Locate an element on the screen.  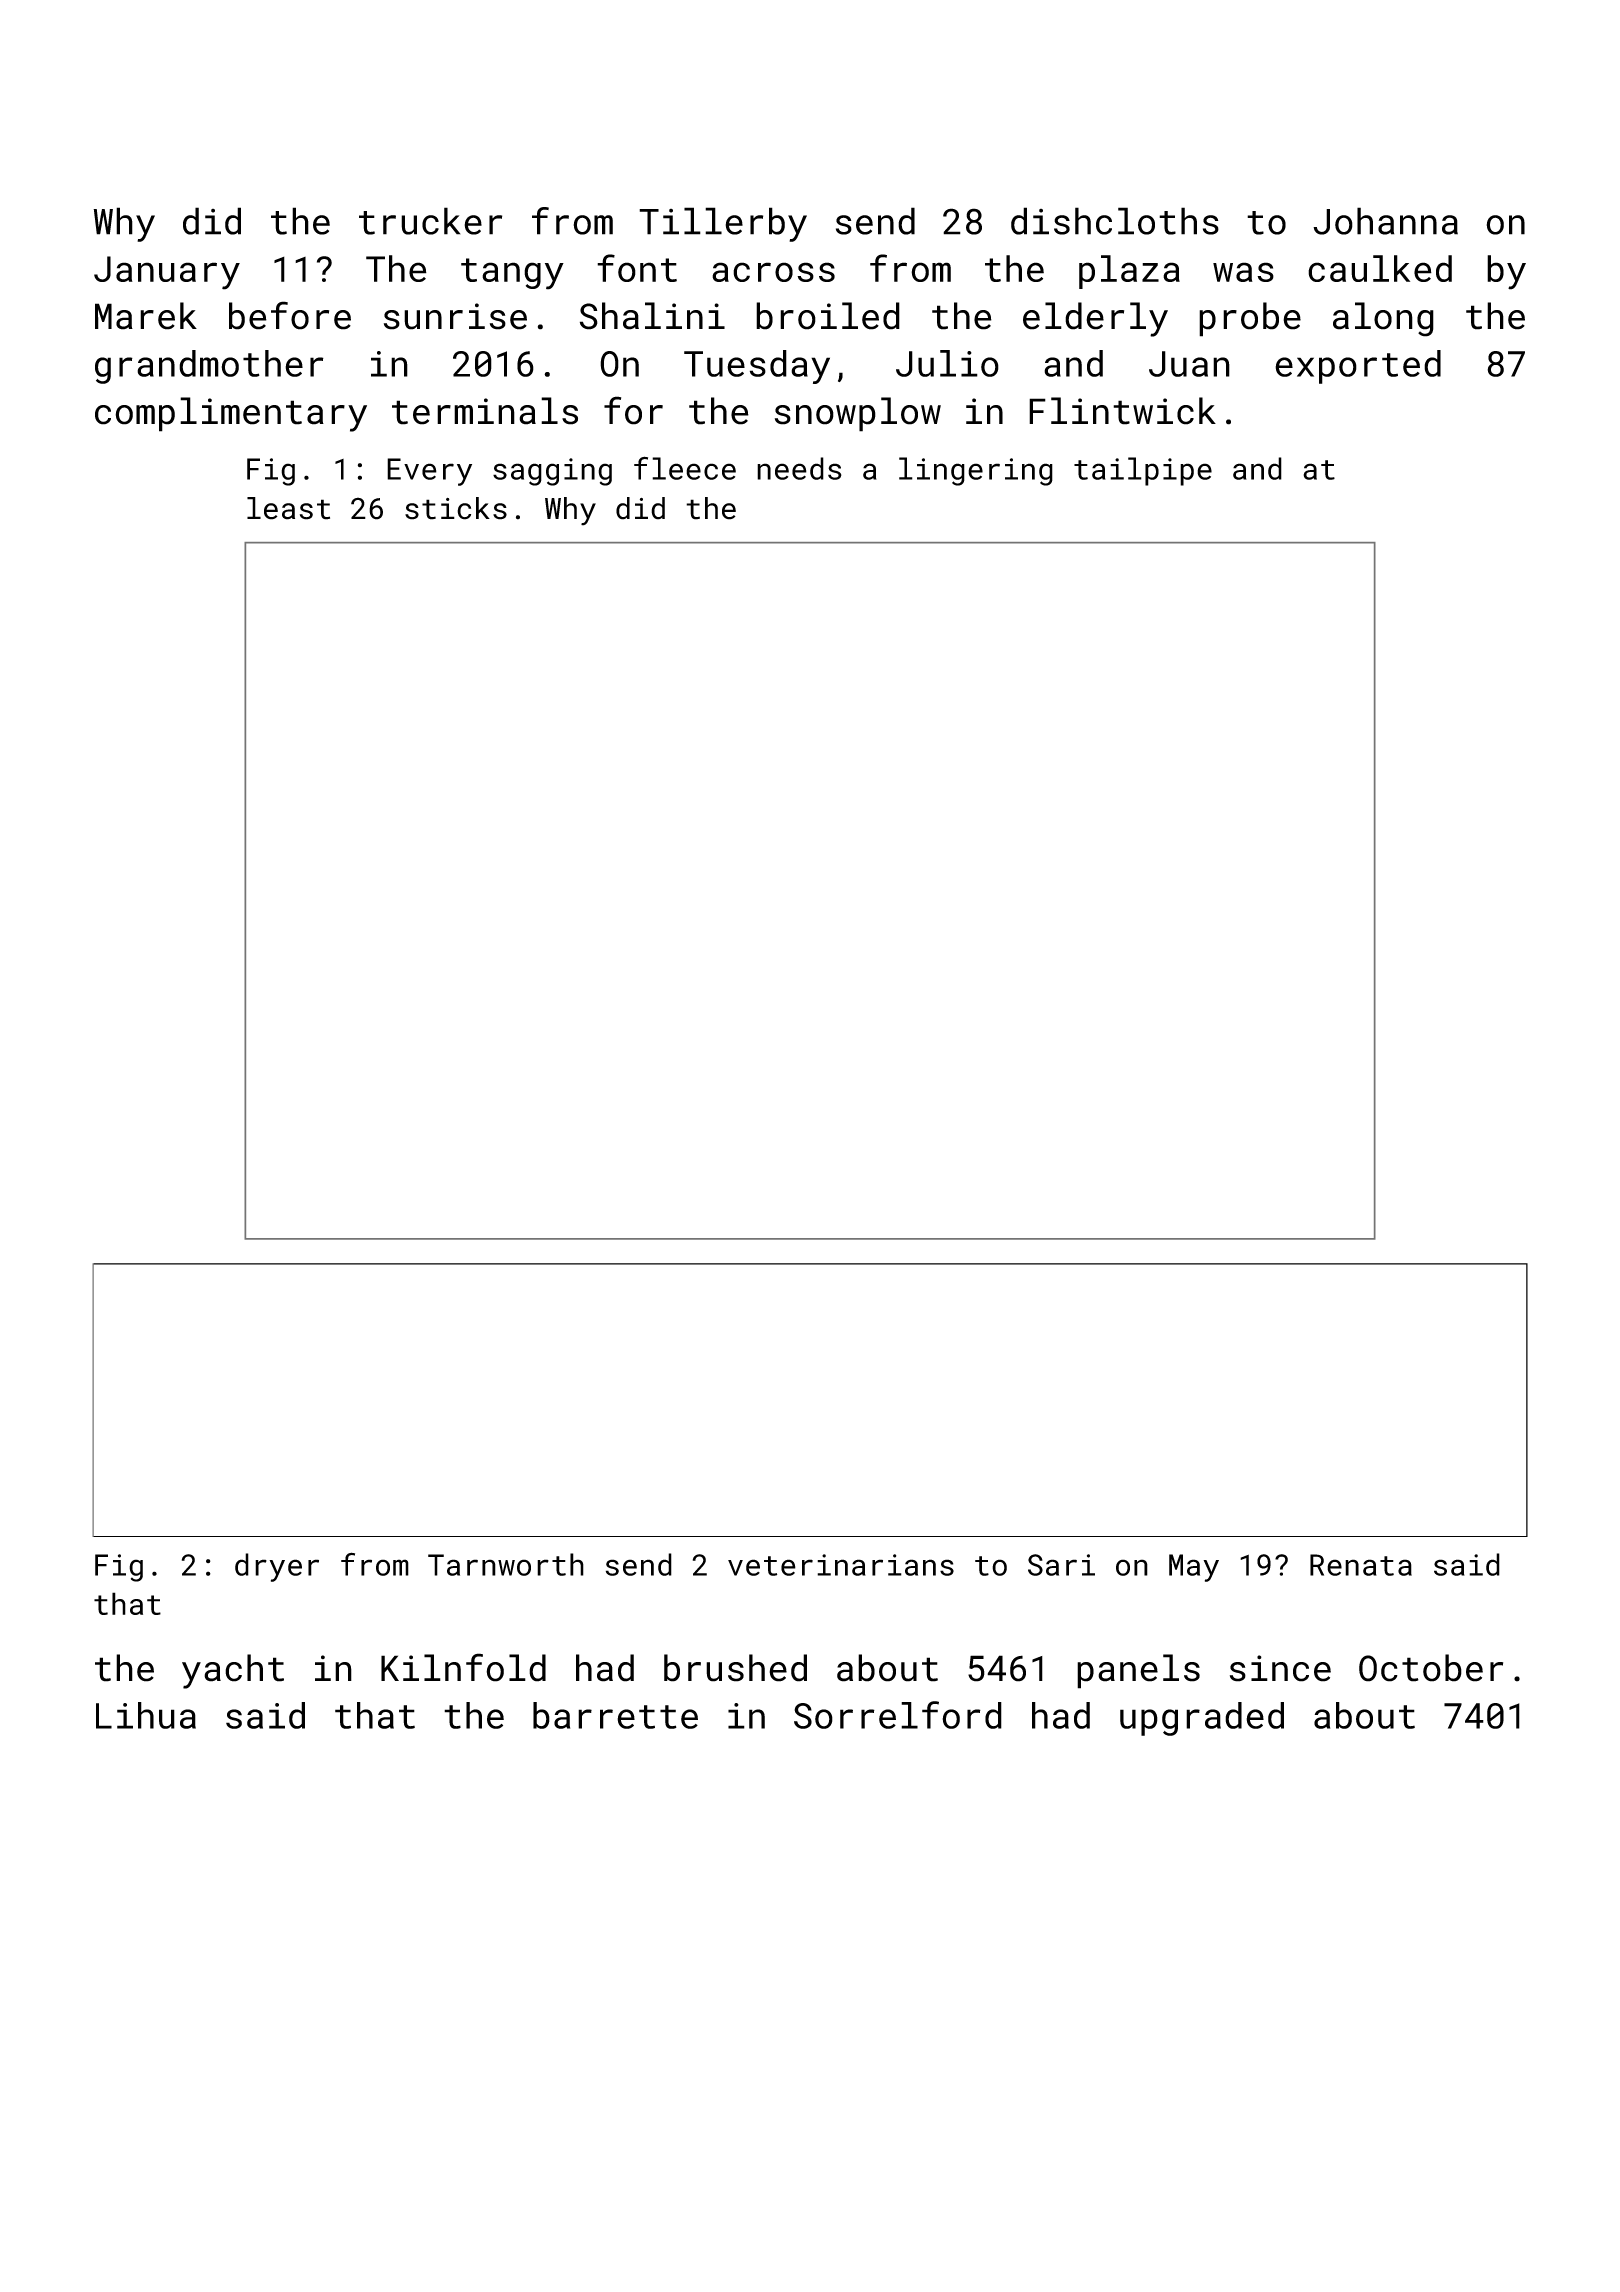
veterinarians is located at coordinates (841, 1565).
